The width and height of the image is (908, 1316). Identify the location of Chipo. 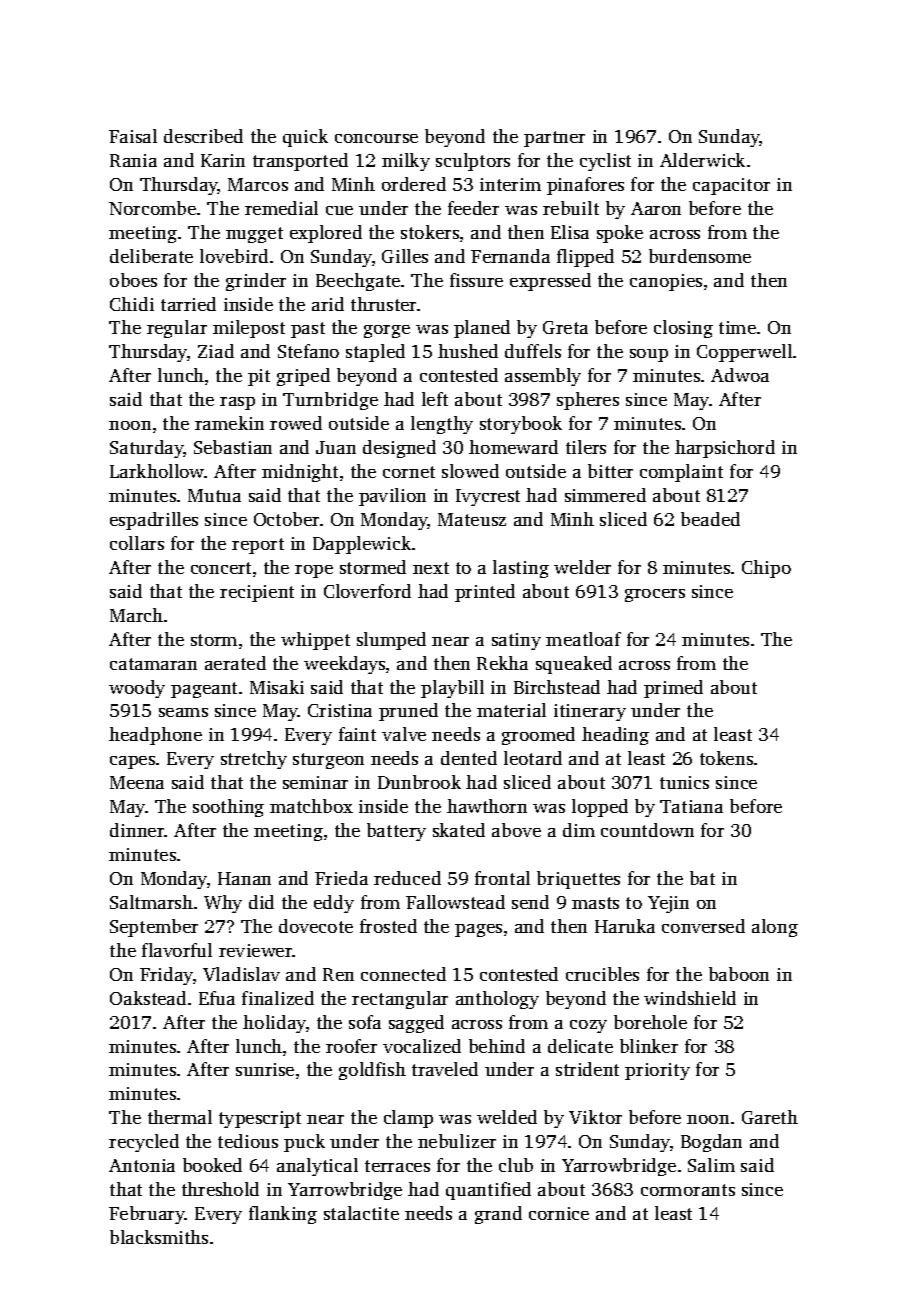
(766, 569).
